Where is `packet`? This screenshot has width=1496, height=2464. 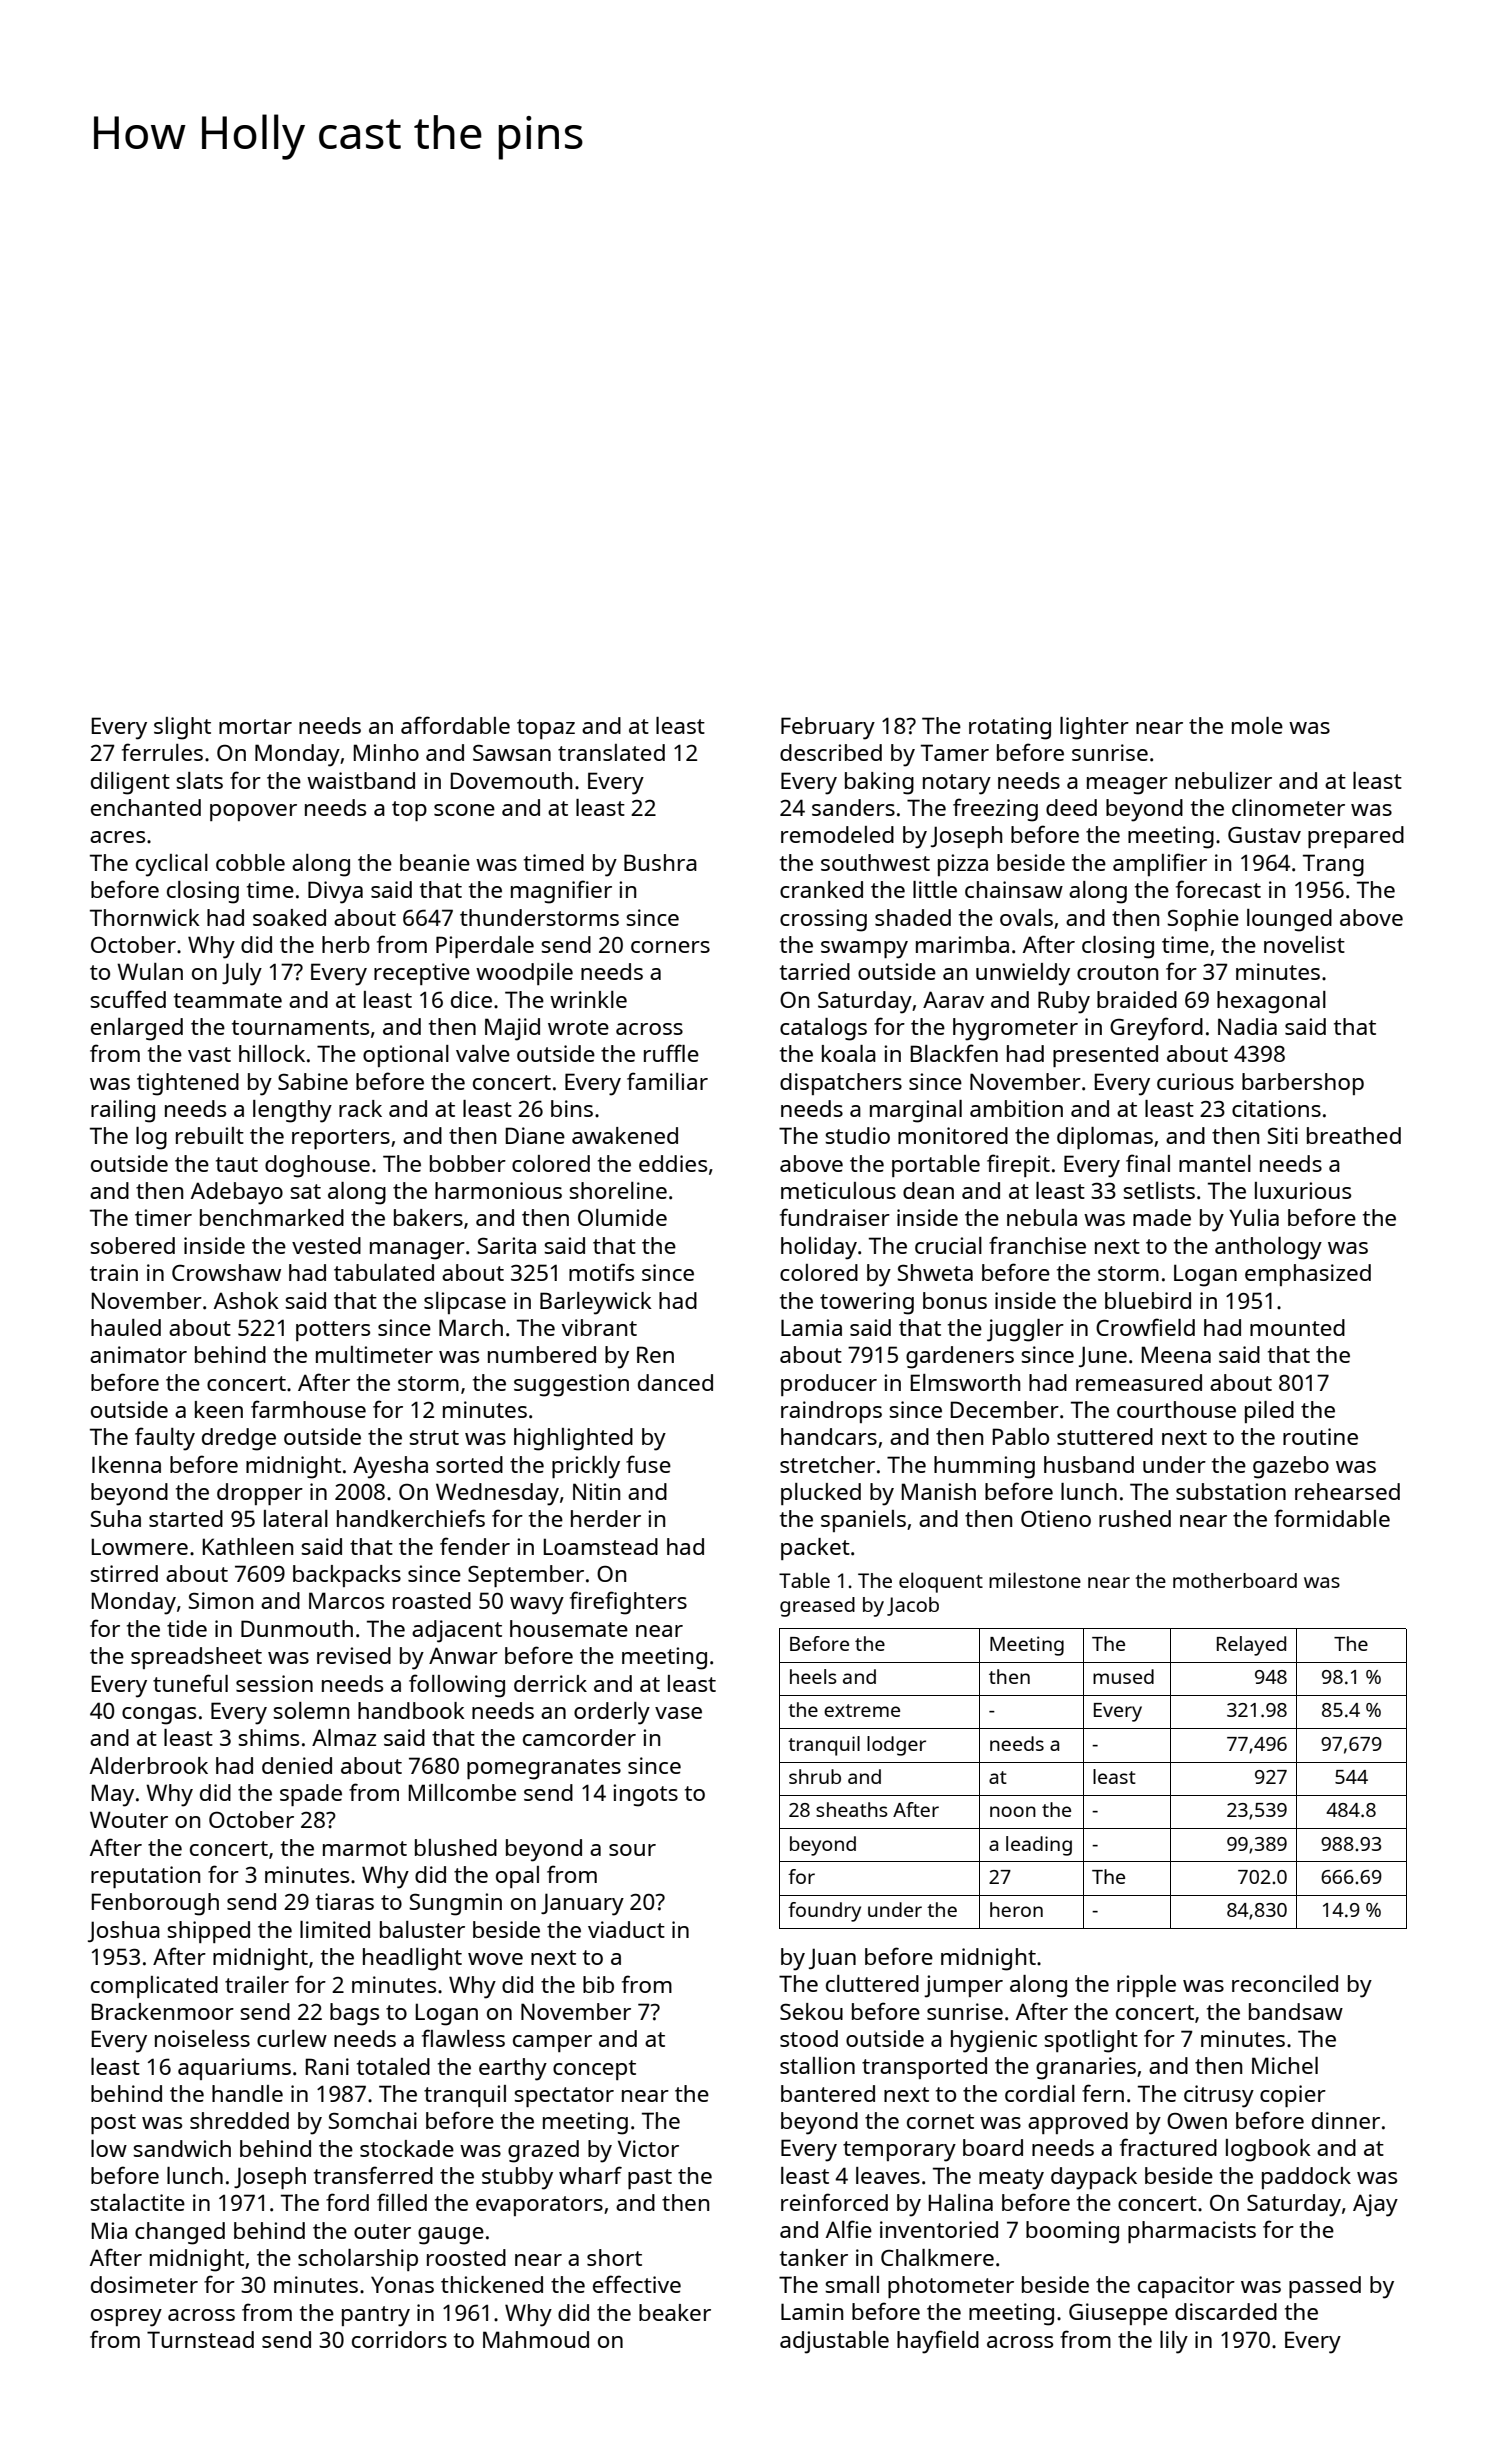 packet is located at coordinates (815, 1549).
